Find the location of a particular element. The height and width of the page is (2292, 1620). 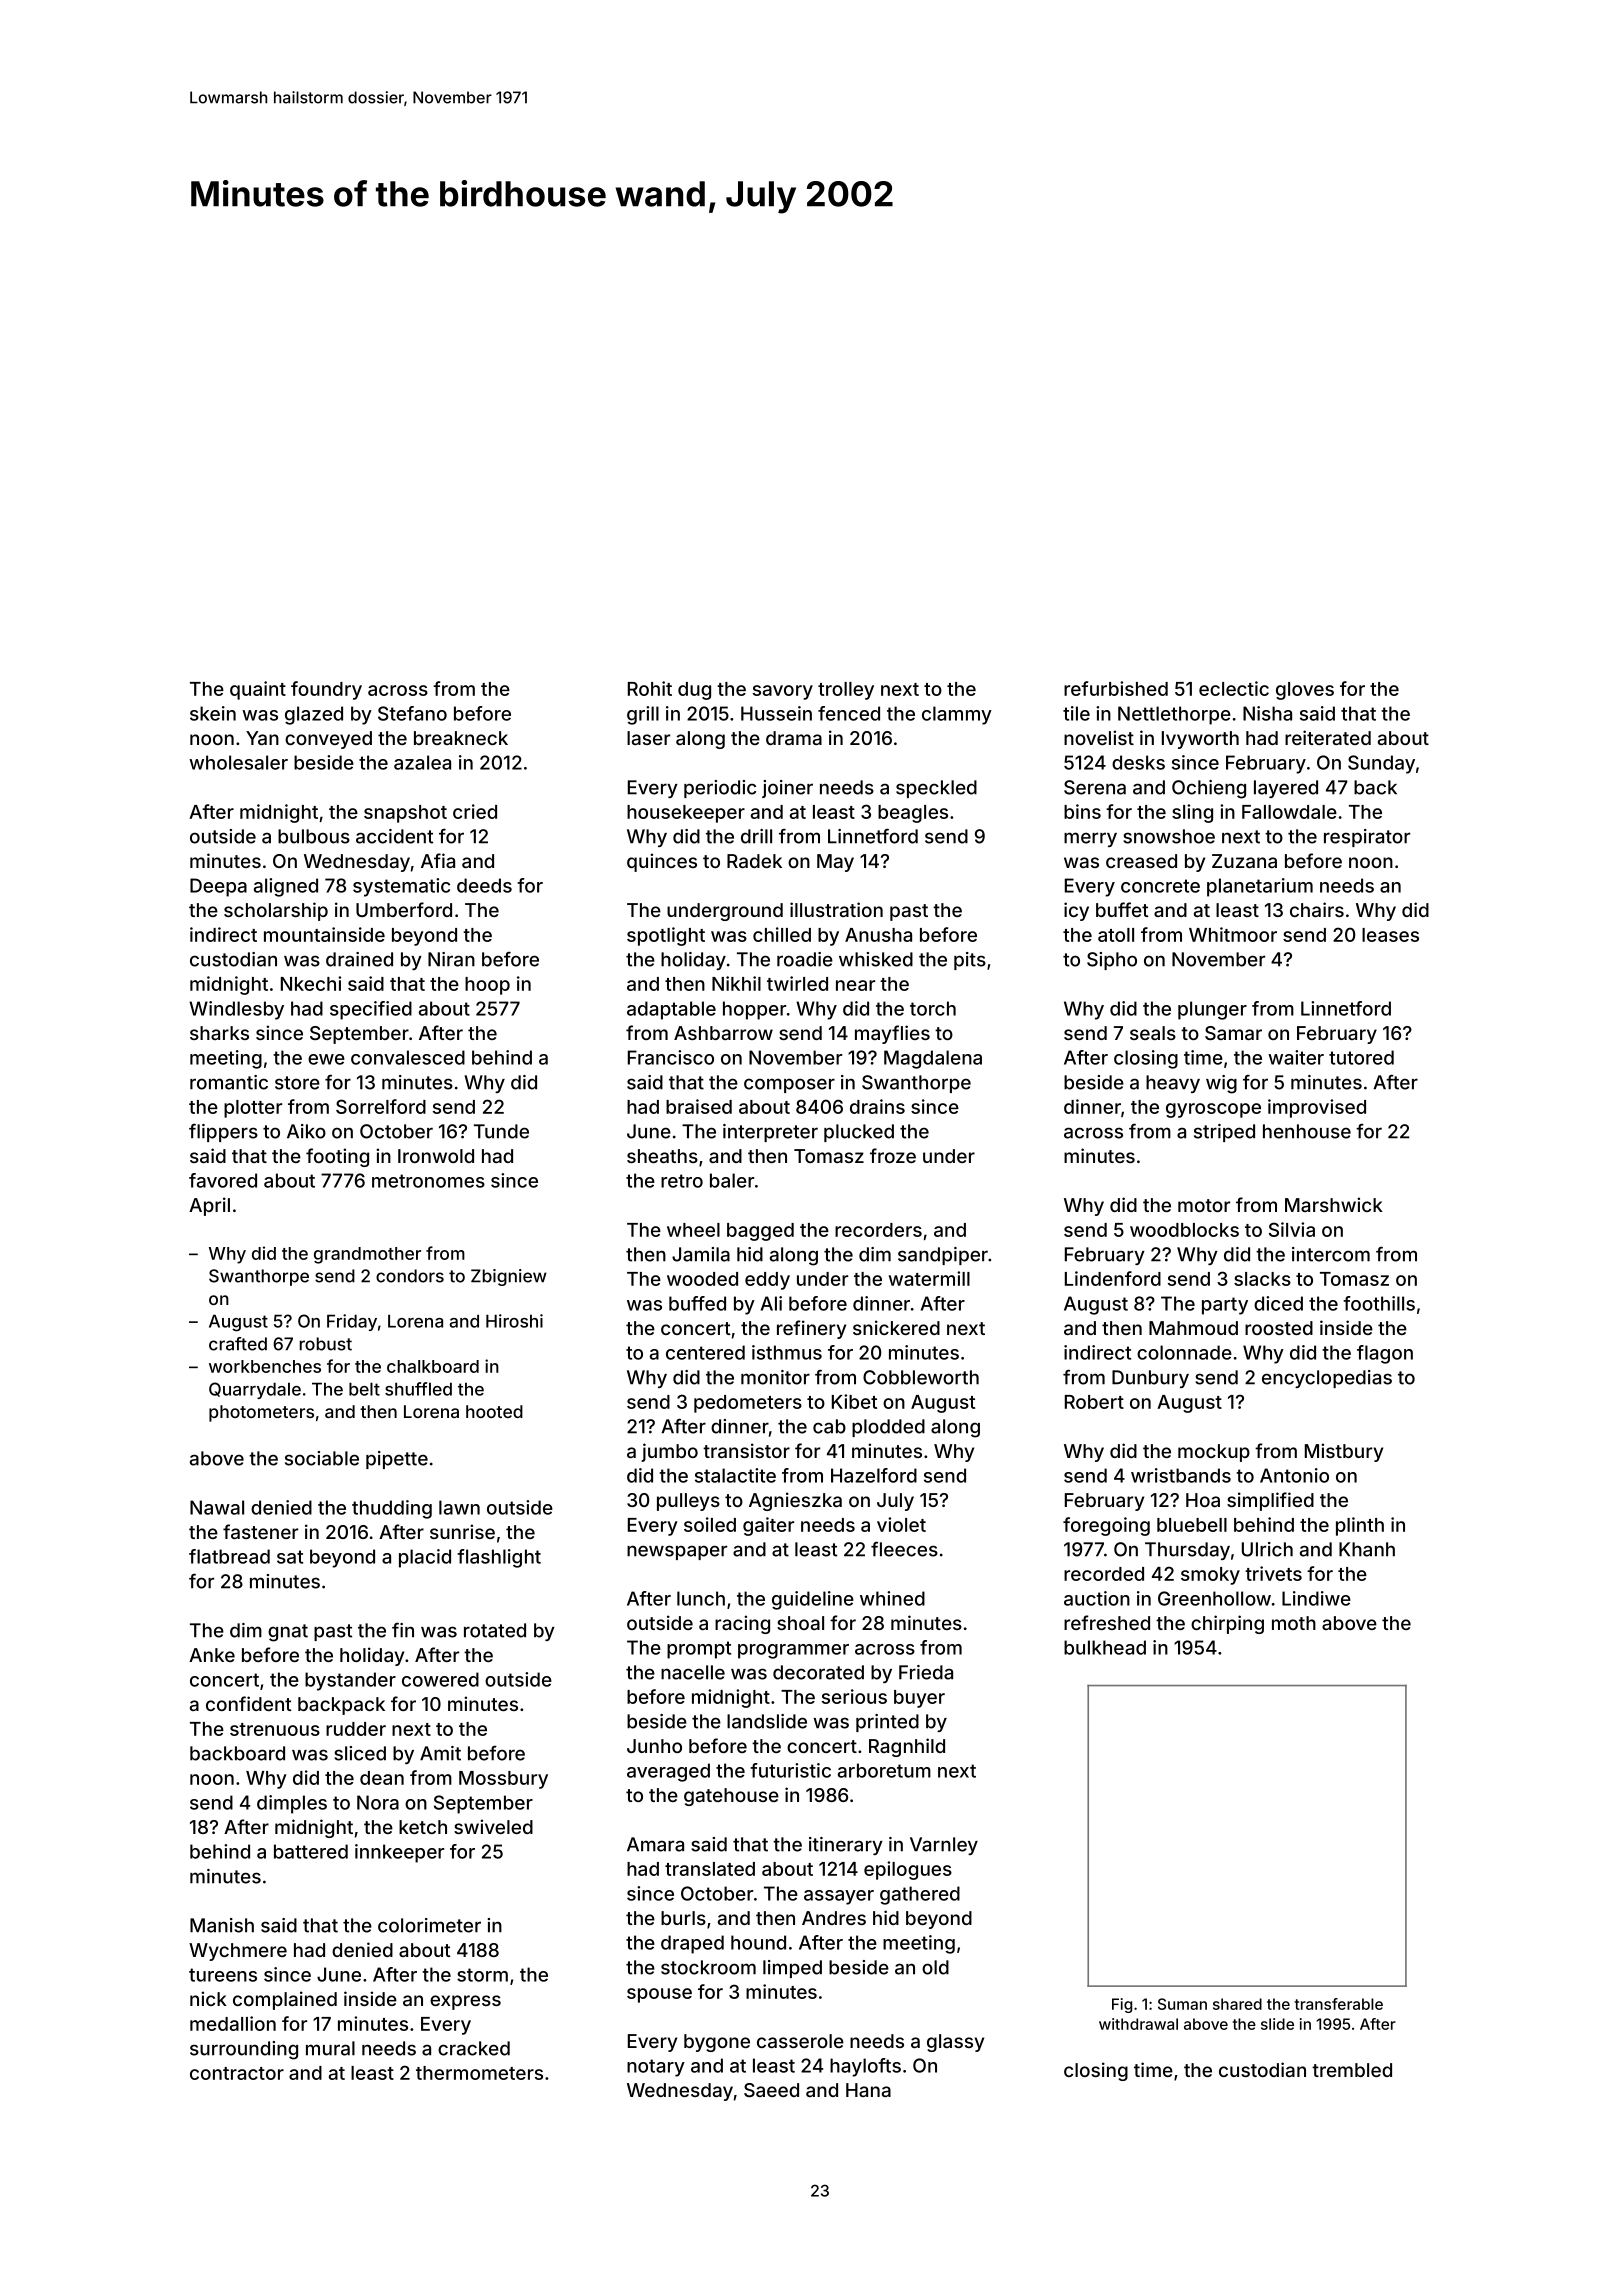

spotlight is located at coordinates (666, 936).
